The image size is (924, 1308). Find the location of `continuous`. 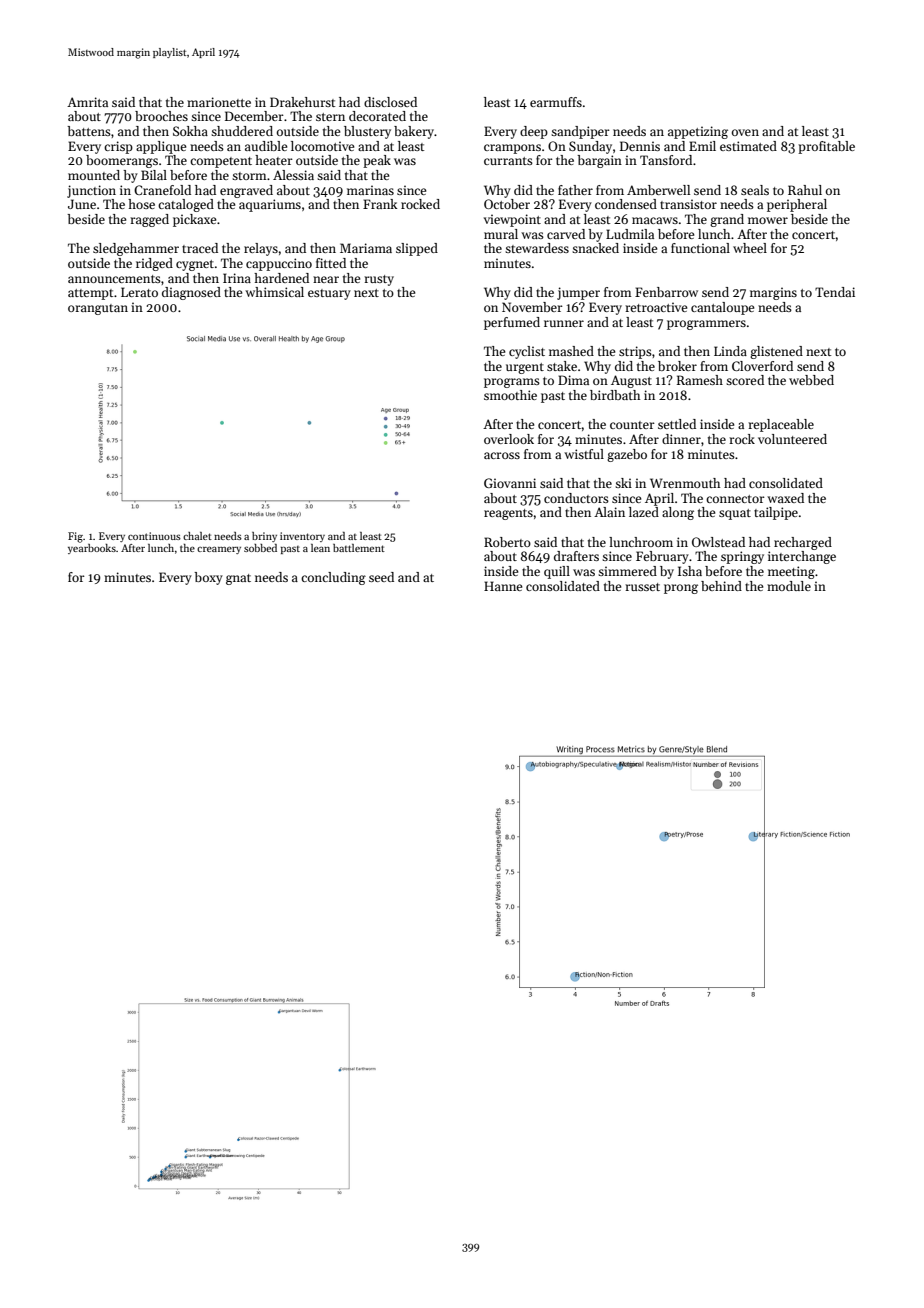

continuous is located at coordinates (154, 536).
